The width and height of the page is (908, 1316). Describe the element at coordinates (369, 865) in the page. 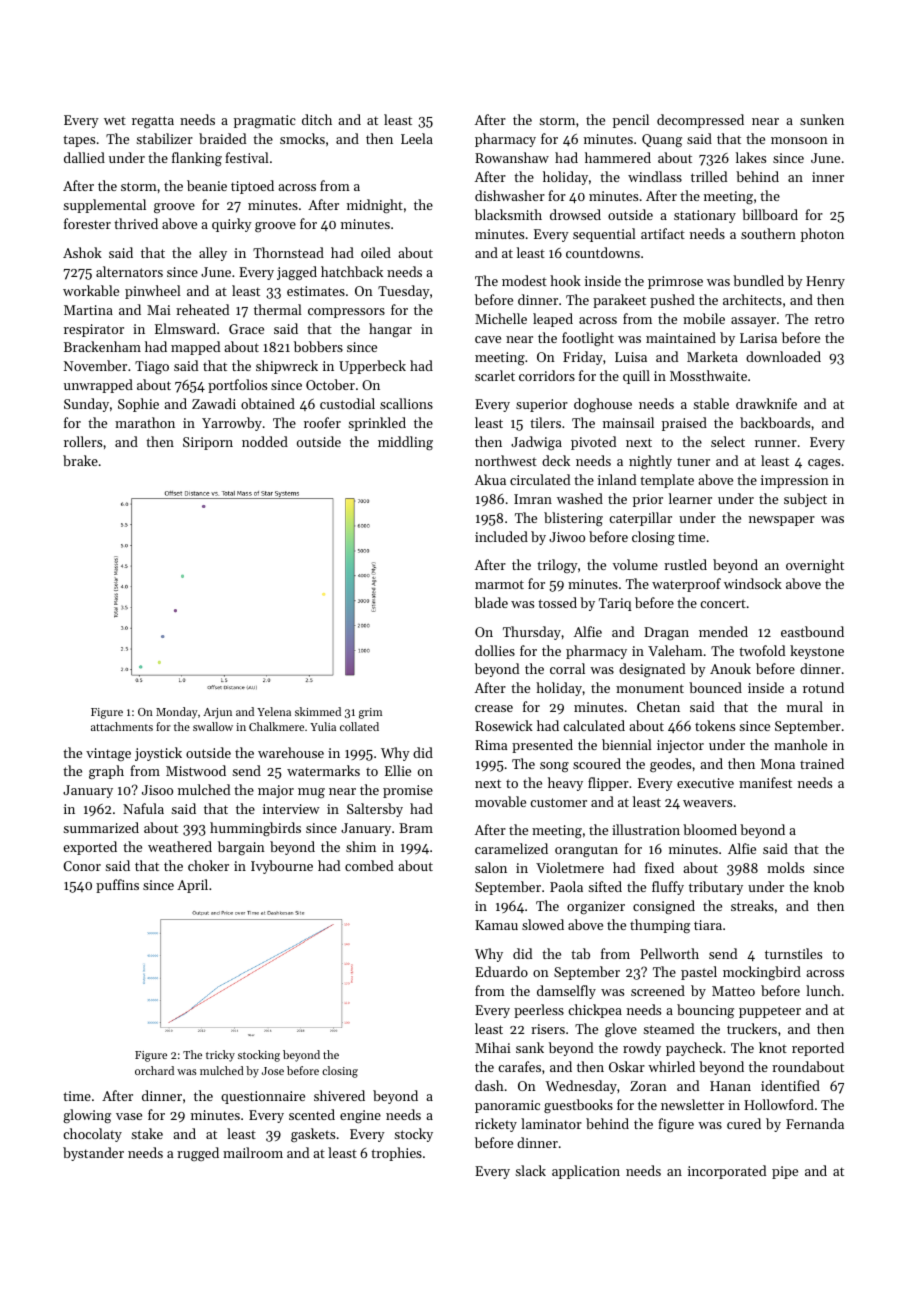

I see `combed` at that location.
